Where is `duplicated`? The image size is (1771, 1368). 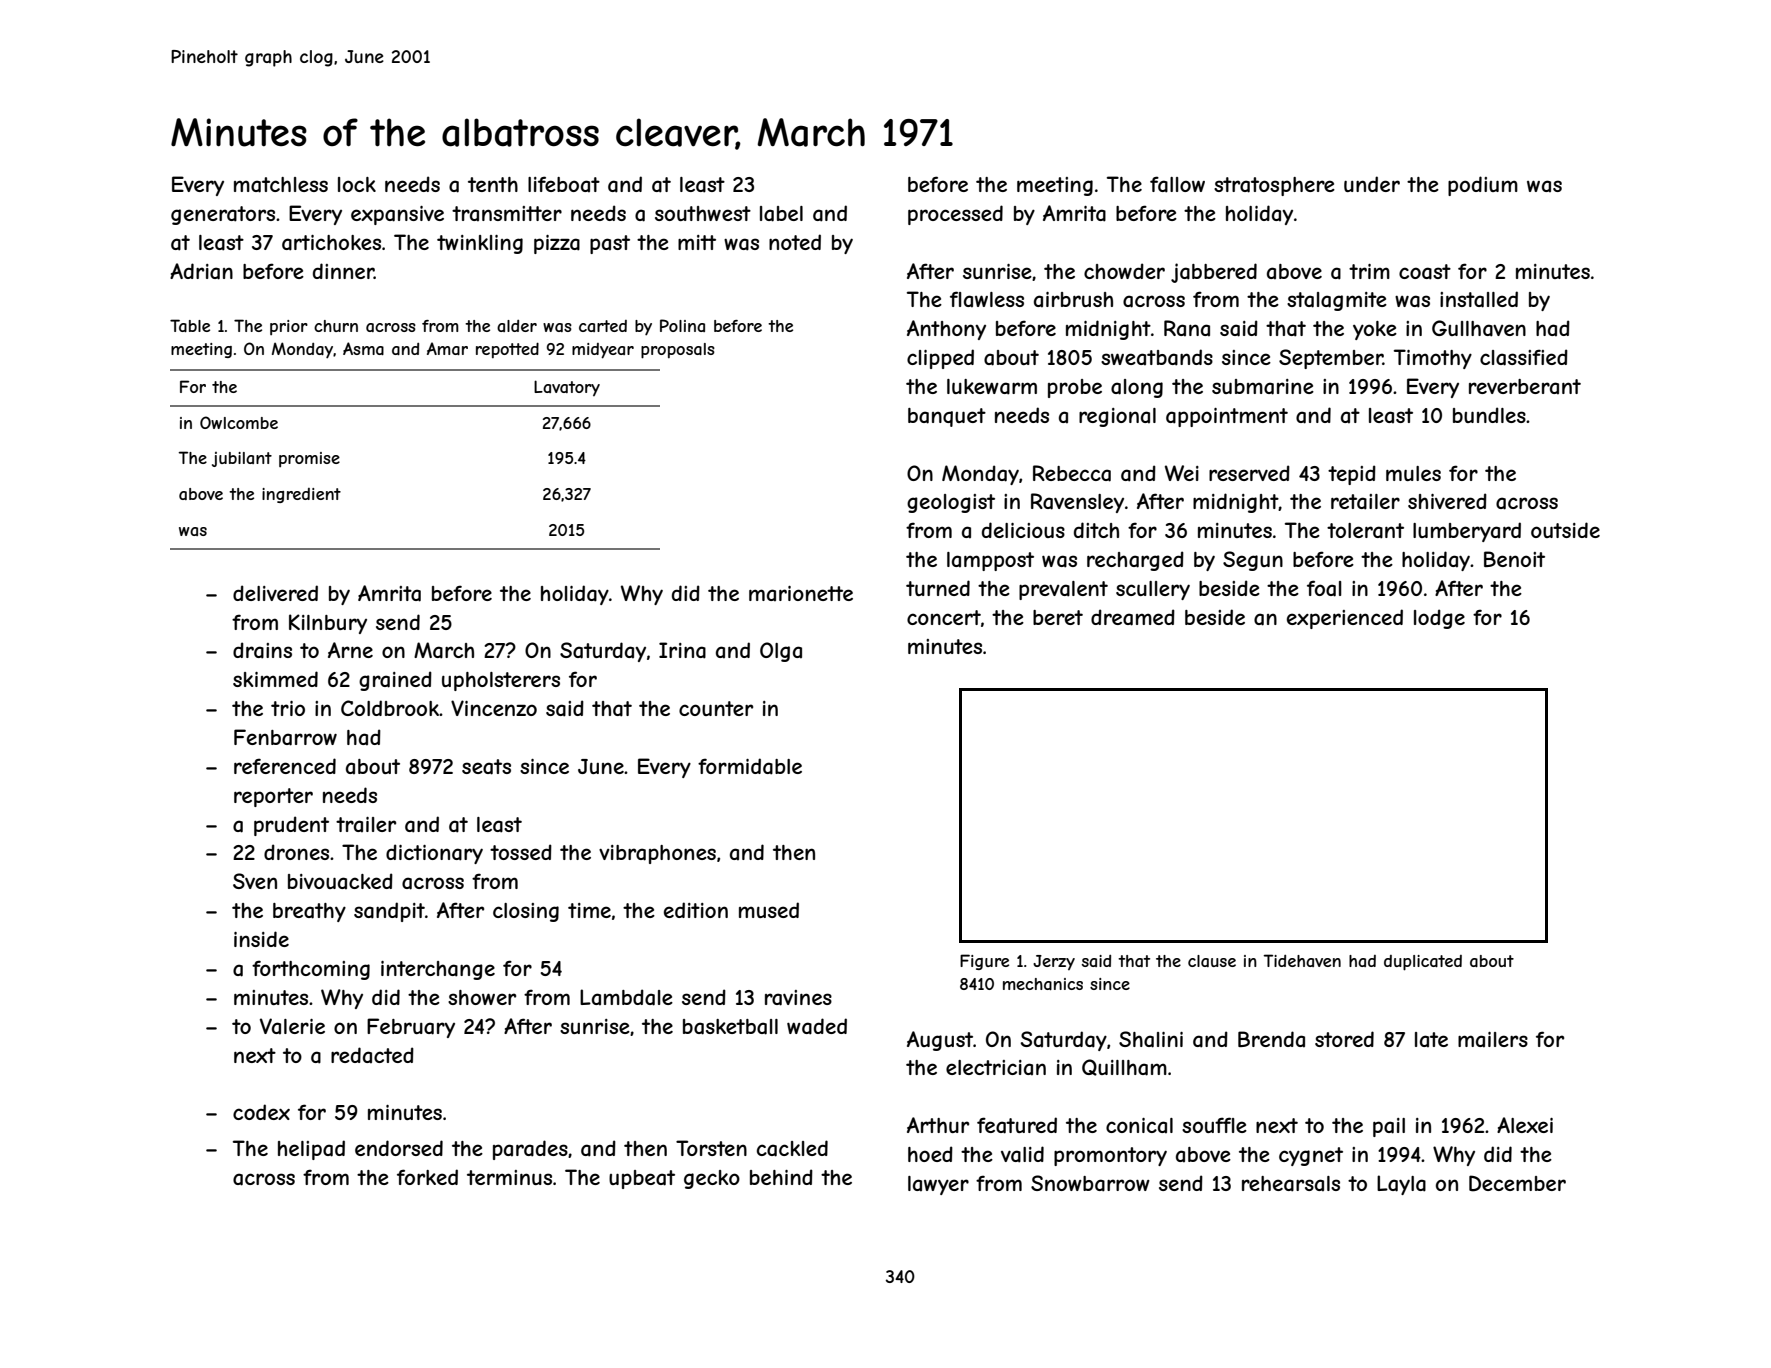
duplicated is located at coordinates (1423, 963).
